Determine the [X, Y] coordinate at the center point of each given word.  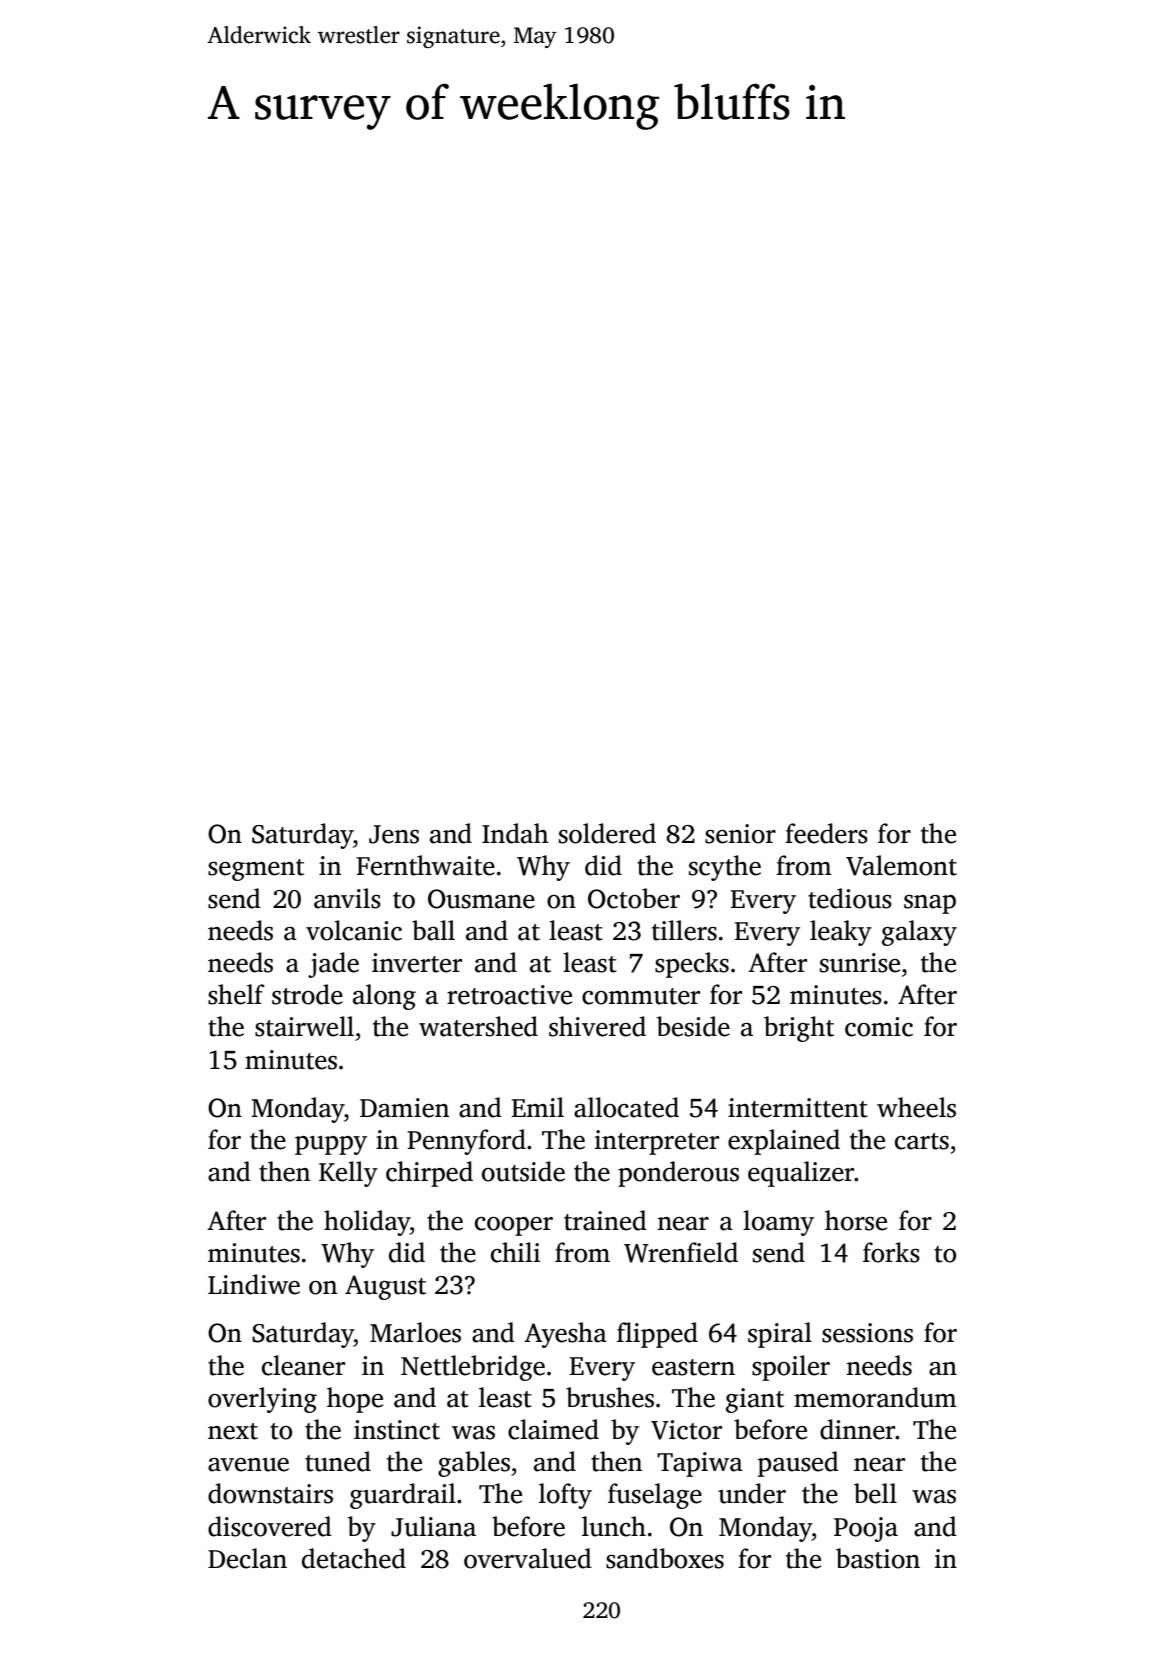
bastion [878, 1558]
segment [256, 870]
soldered [607, 833]
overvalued [528, 1558]
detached [354, 1558]
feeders [826, 833]
